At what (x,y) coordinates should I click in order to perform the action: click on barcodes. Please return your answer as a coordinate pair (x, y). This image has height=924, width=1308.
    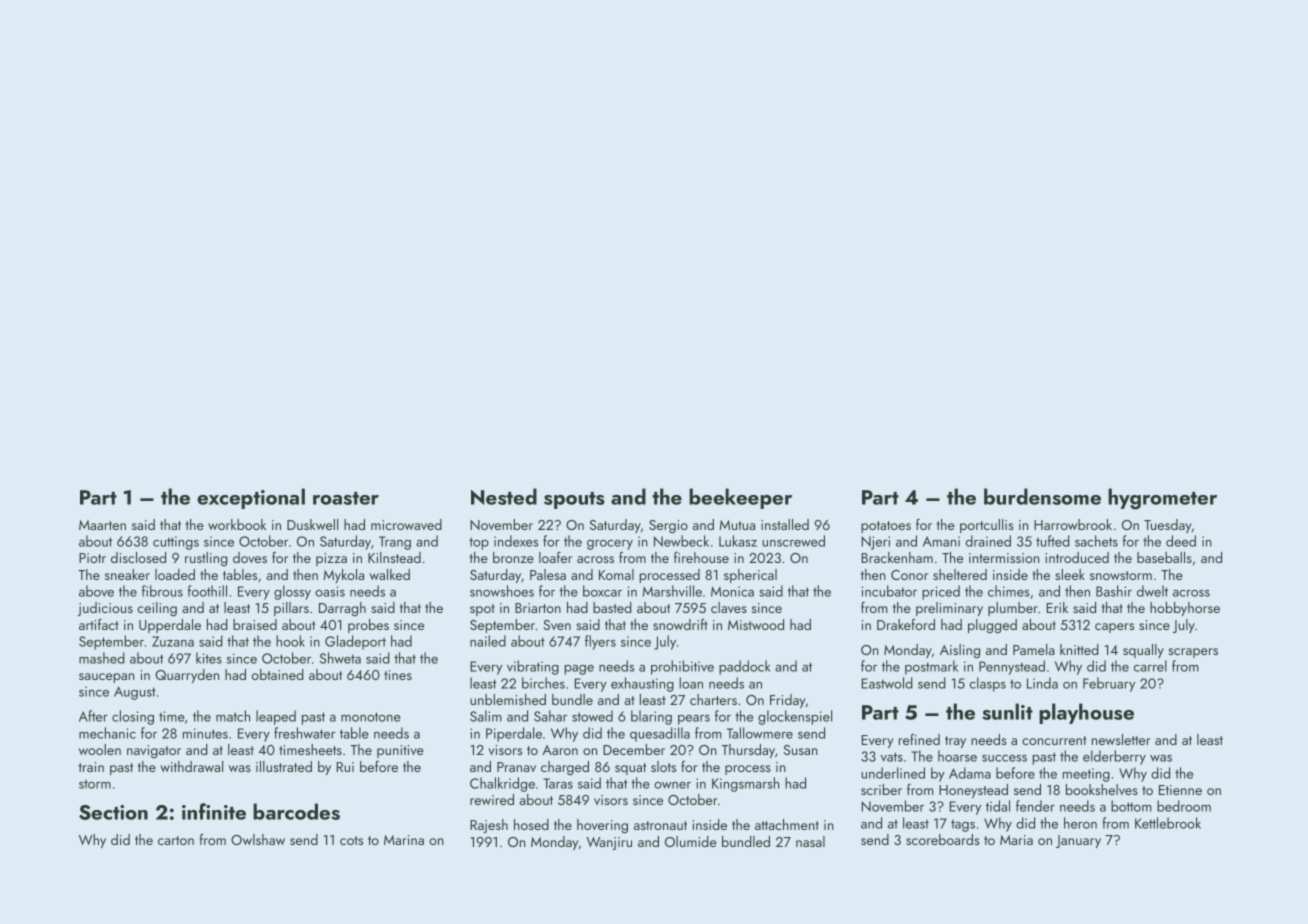
    Looking at the image, I should click on (296, 811).
